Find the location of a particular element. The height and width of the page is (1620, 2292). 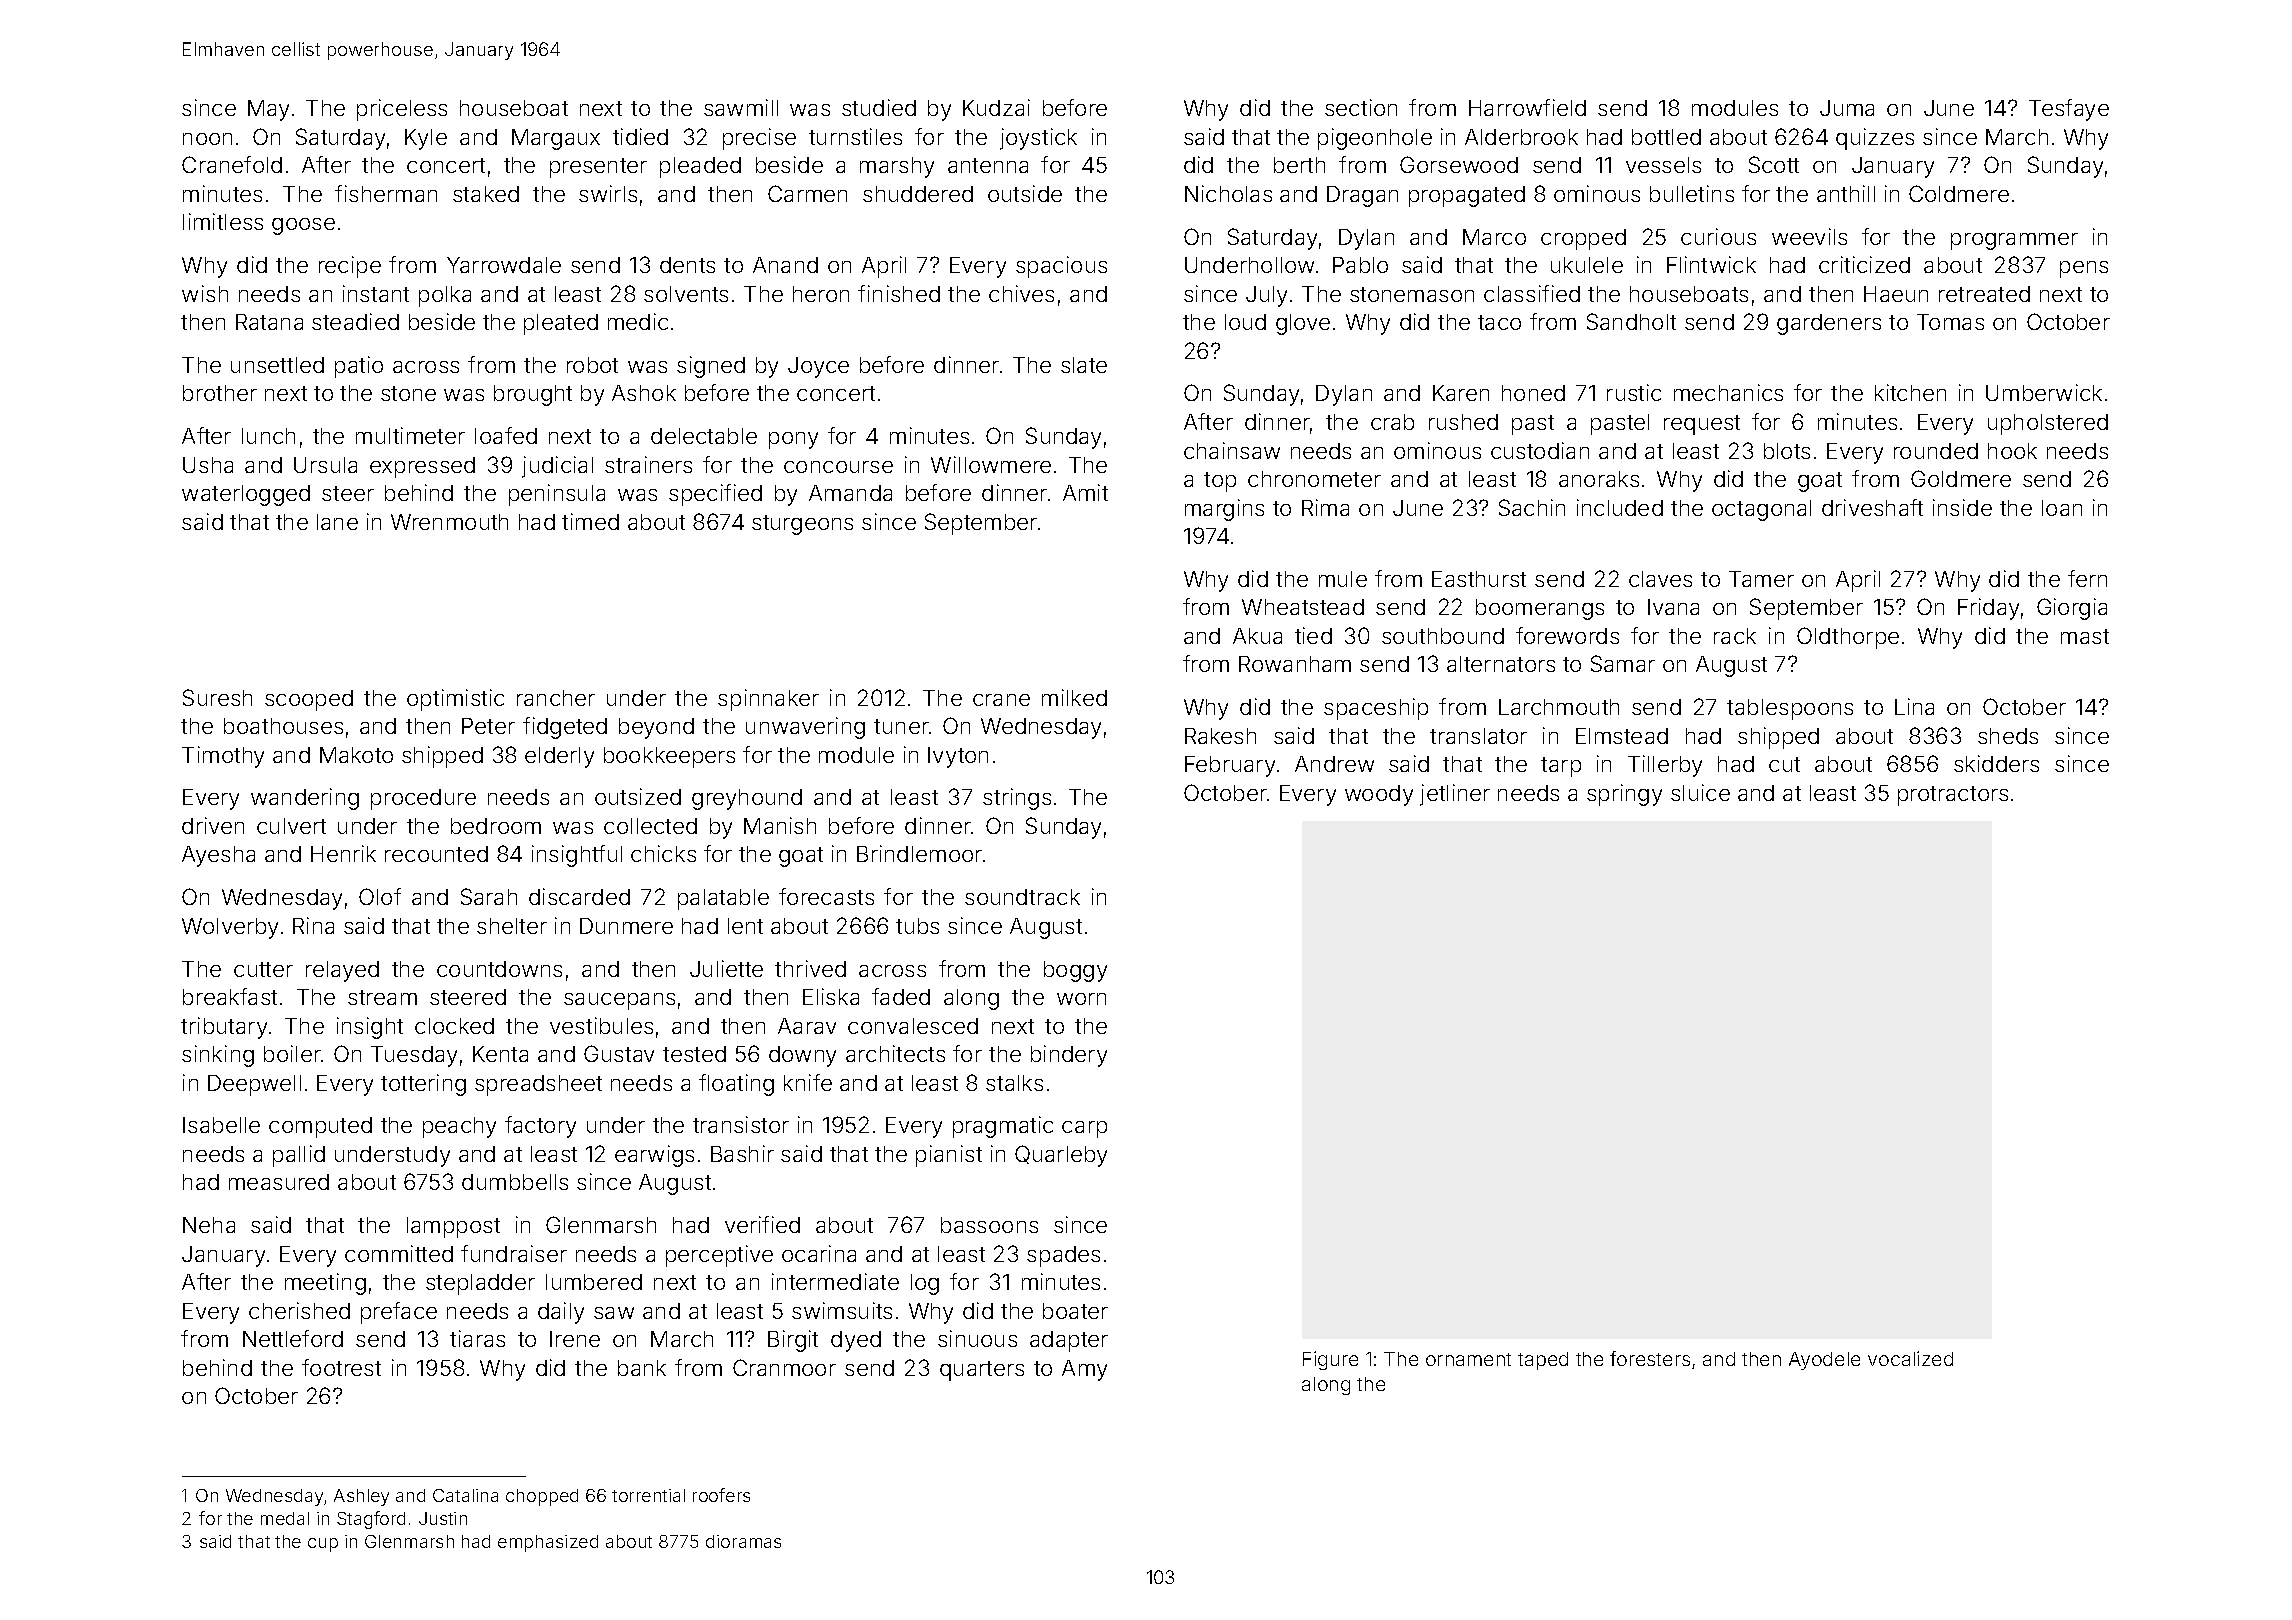

bank is located at coordinates (642, 1368).
